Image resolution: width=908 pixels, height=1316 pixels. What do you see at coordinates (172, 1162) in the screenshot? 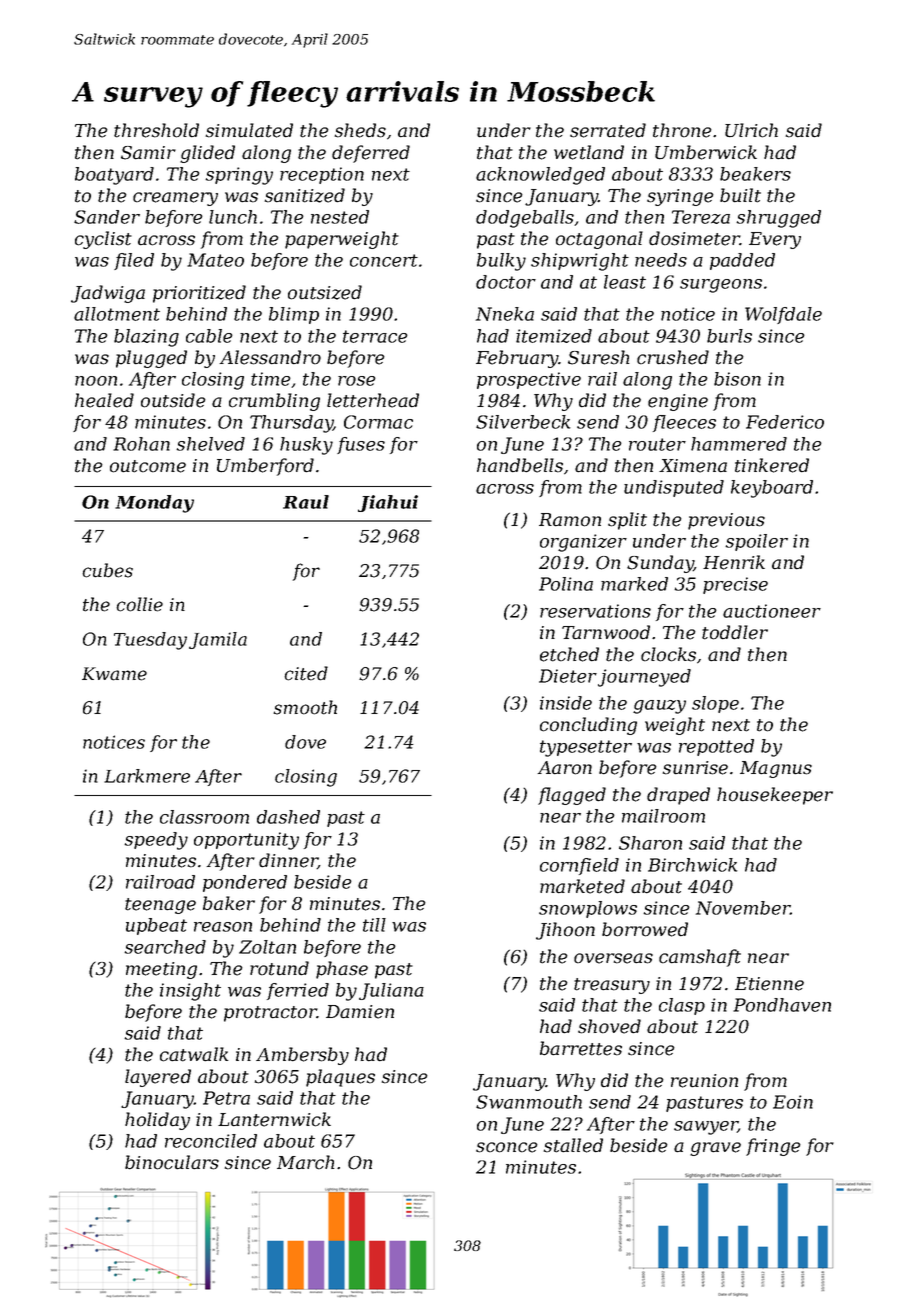
I see `binoculars` at bounding box center [172, 1162].
